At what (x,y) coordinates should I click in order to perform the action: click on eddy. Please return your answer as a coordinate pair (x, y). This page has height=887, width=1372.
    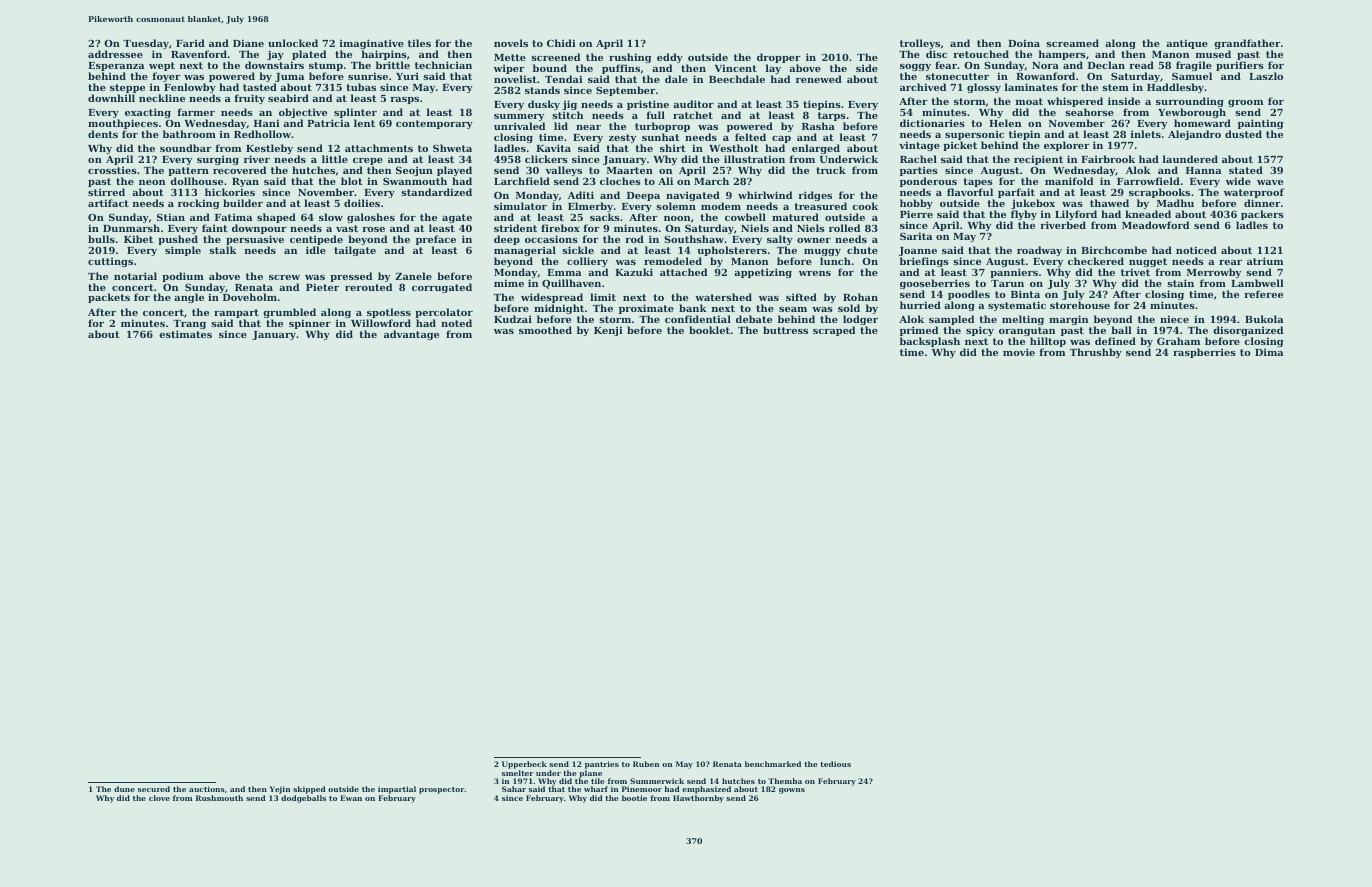
    Looking at the image, I should click on (670, 58).
